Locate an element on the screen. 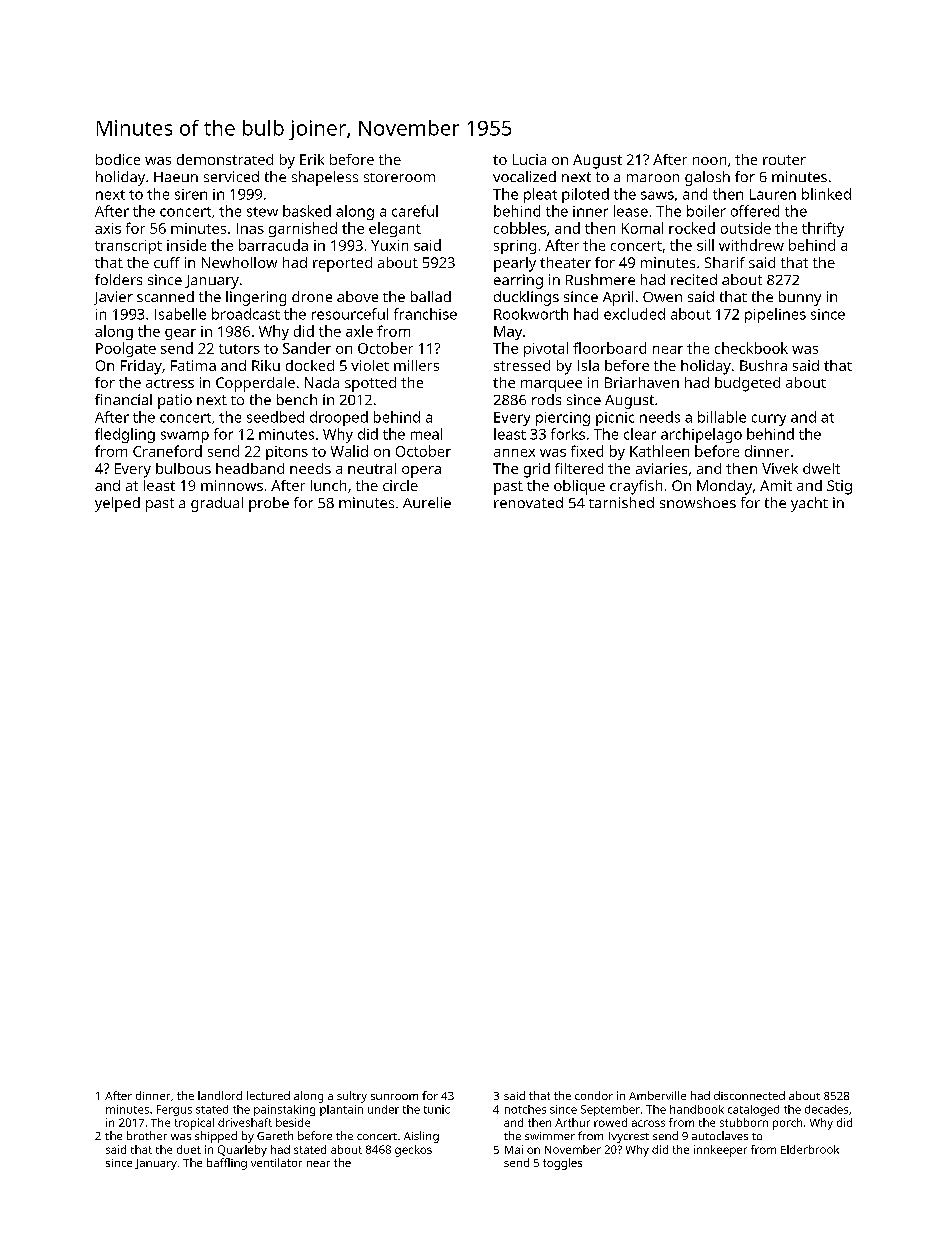 The image size is (952, 1233). yacht is located at coordinates (809, 504).
